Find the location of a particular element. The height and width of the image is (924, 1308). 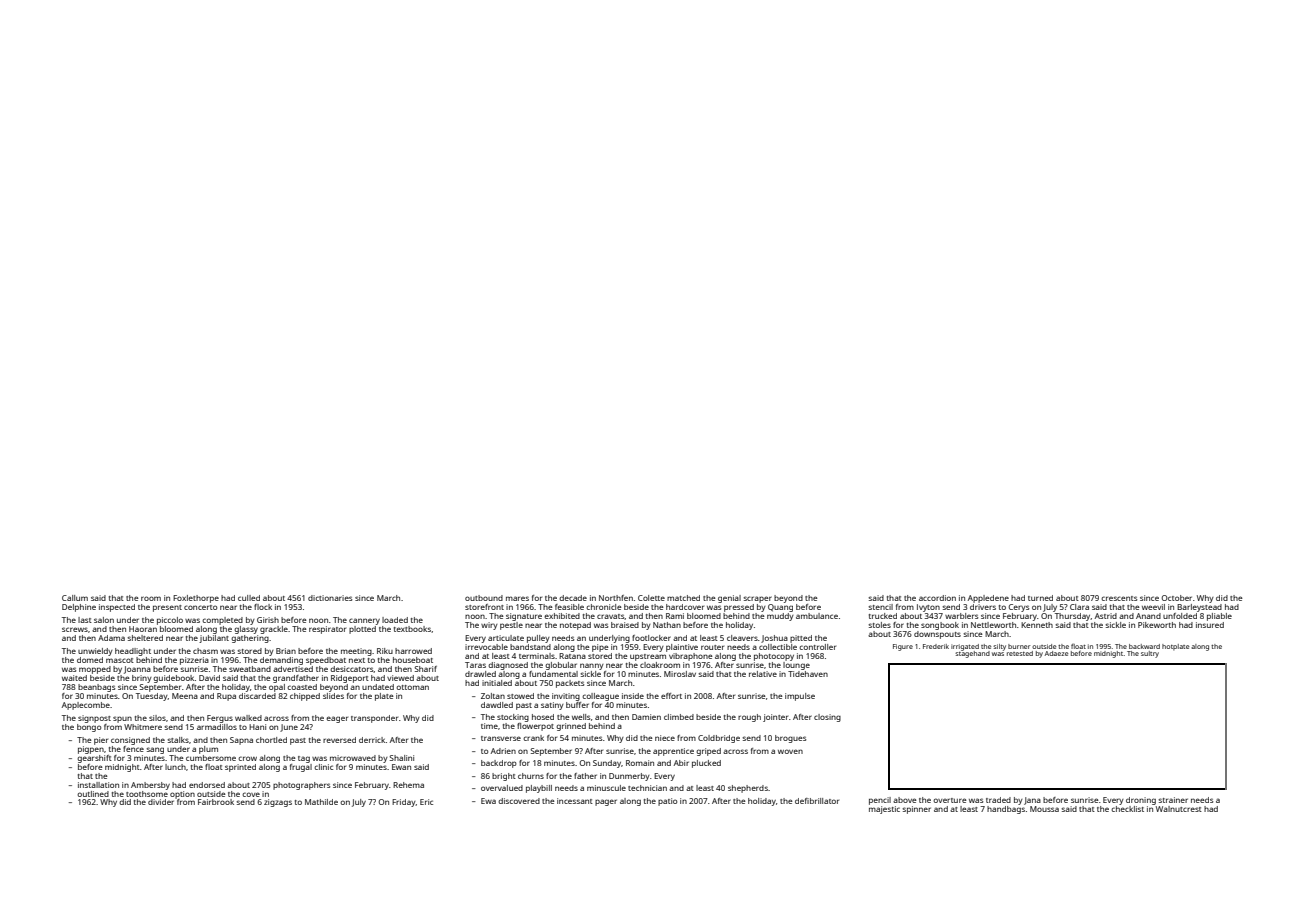

Coldbridge is located at coordinates (719, 739).
